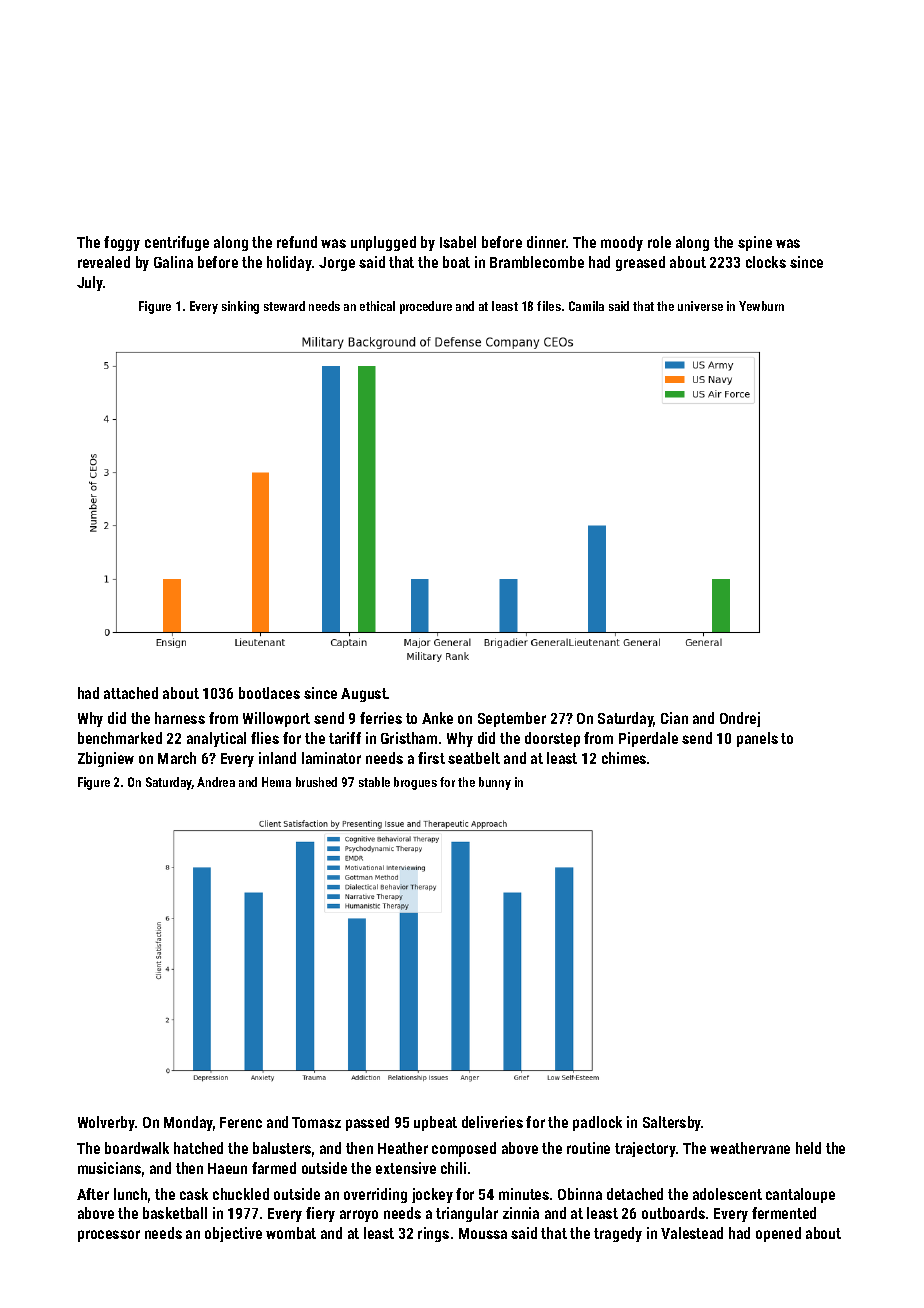 This image has width=924, height=1308. Describe the element at coordinates (766, 262) in the image. I see `clocks` at that location.
